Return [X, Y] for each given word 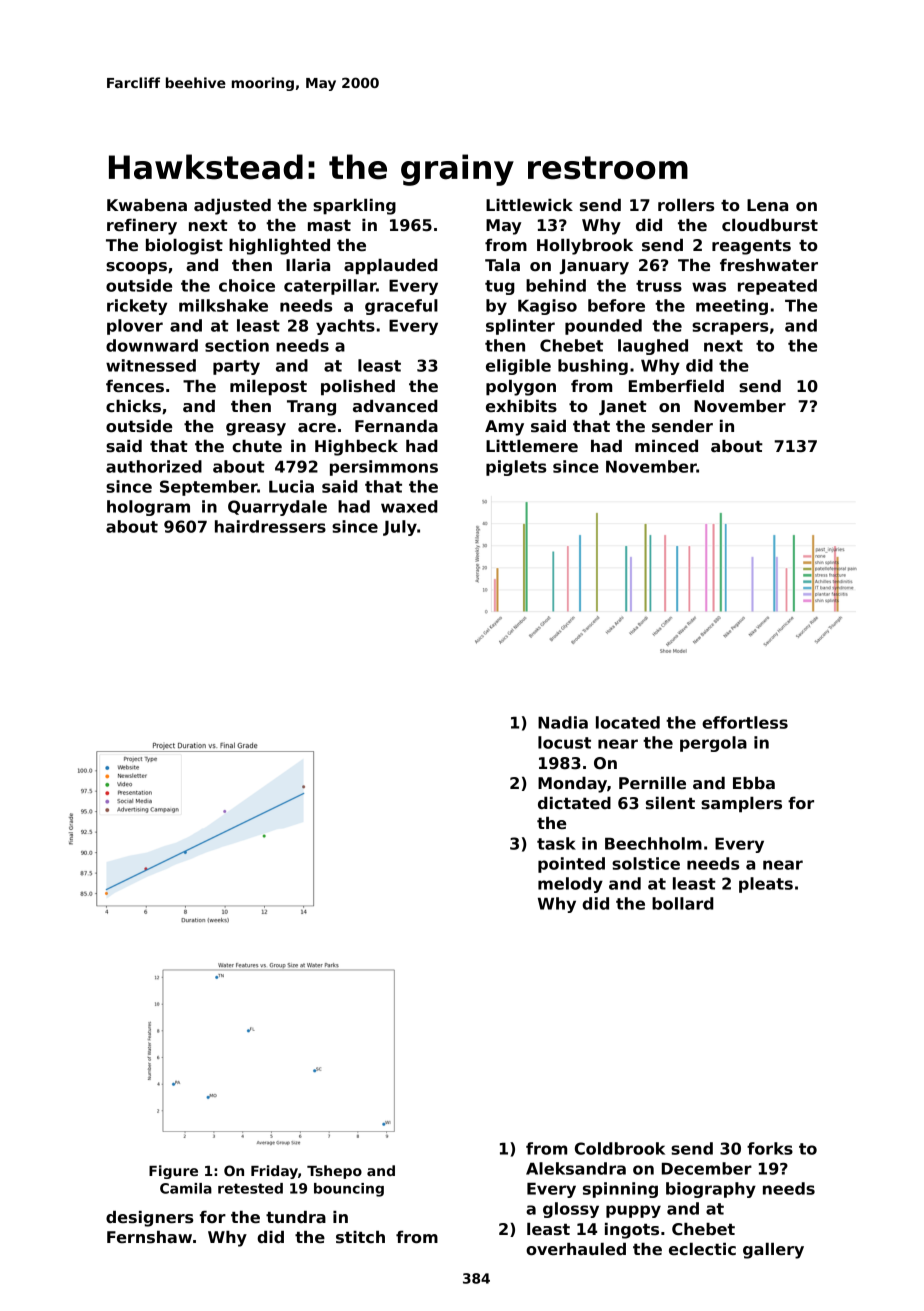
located [628, 722]
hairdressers [270, 526]
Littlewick [529, 205]
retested [250, 1188]
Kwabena [147, 205]
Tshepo [334, 1172]
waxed [409, 506]
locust [564, 742]
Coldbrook [620, 1148]
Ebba [754, 783]
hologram [148, 508]
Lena [767, 205]
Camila [186, 1188]
